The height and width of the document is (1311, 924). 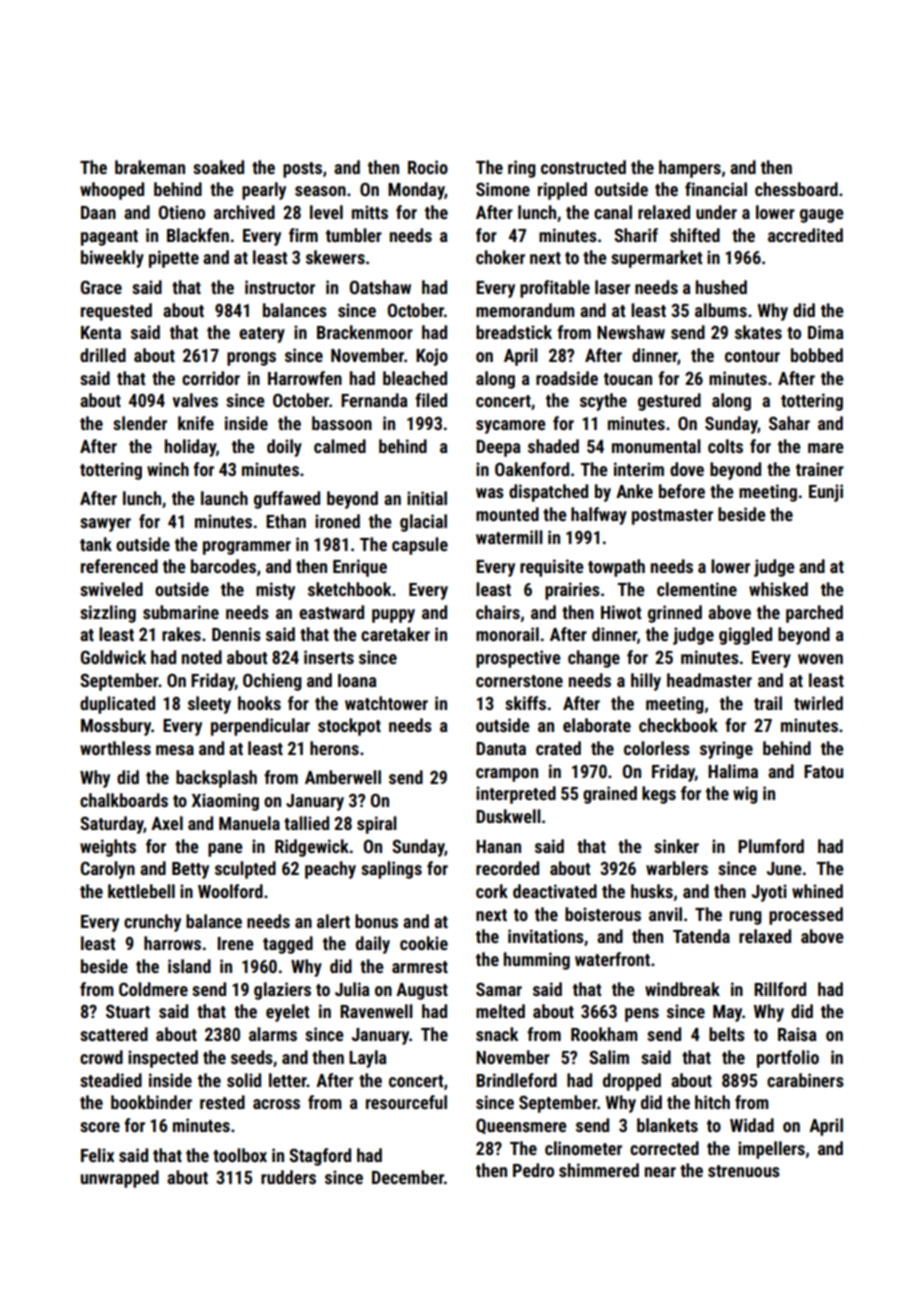 I want to click on kegs, so click(x=659, y=795).
